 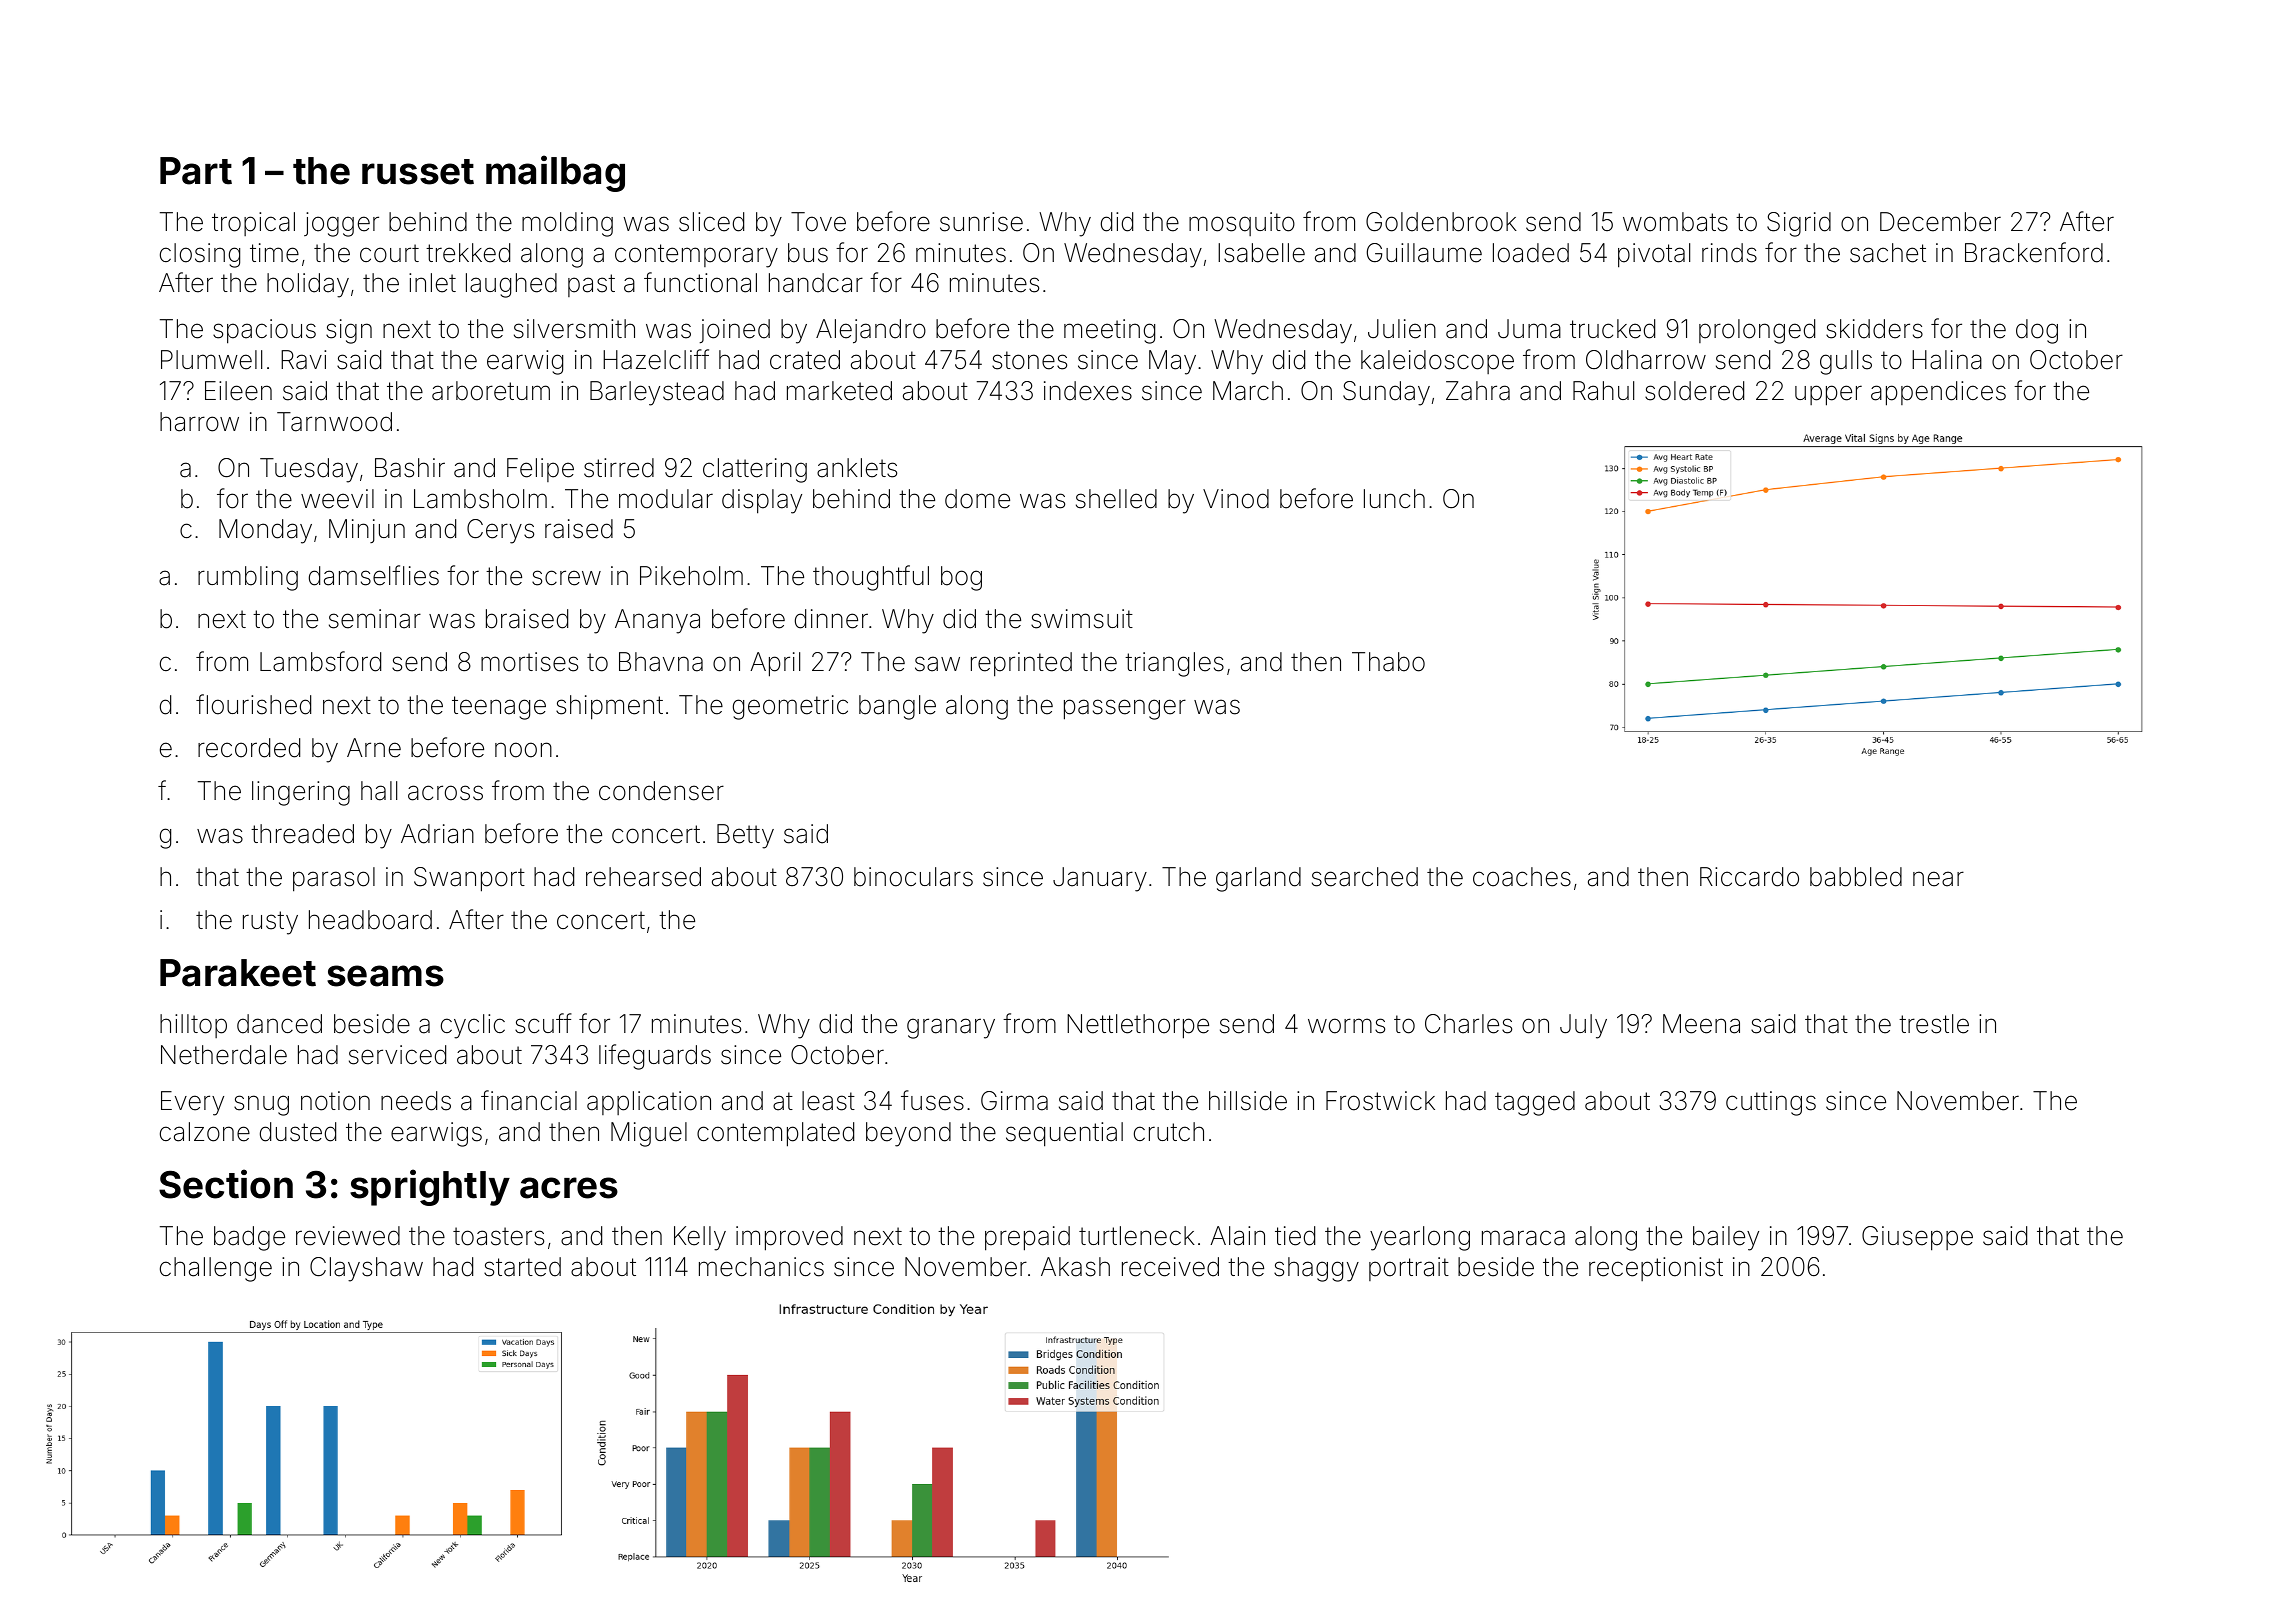 What do you see at coordinates (249, 1238) in the image?
I see `badge` at bounding box center [249, 1238].
